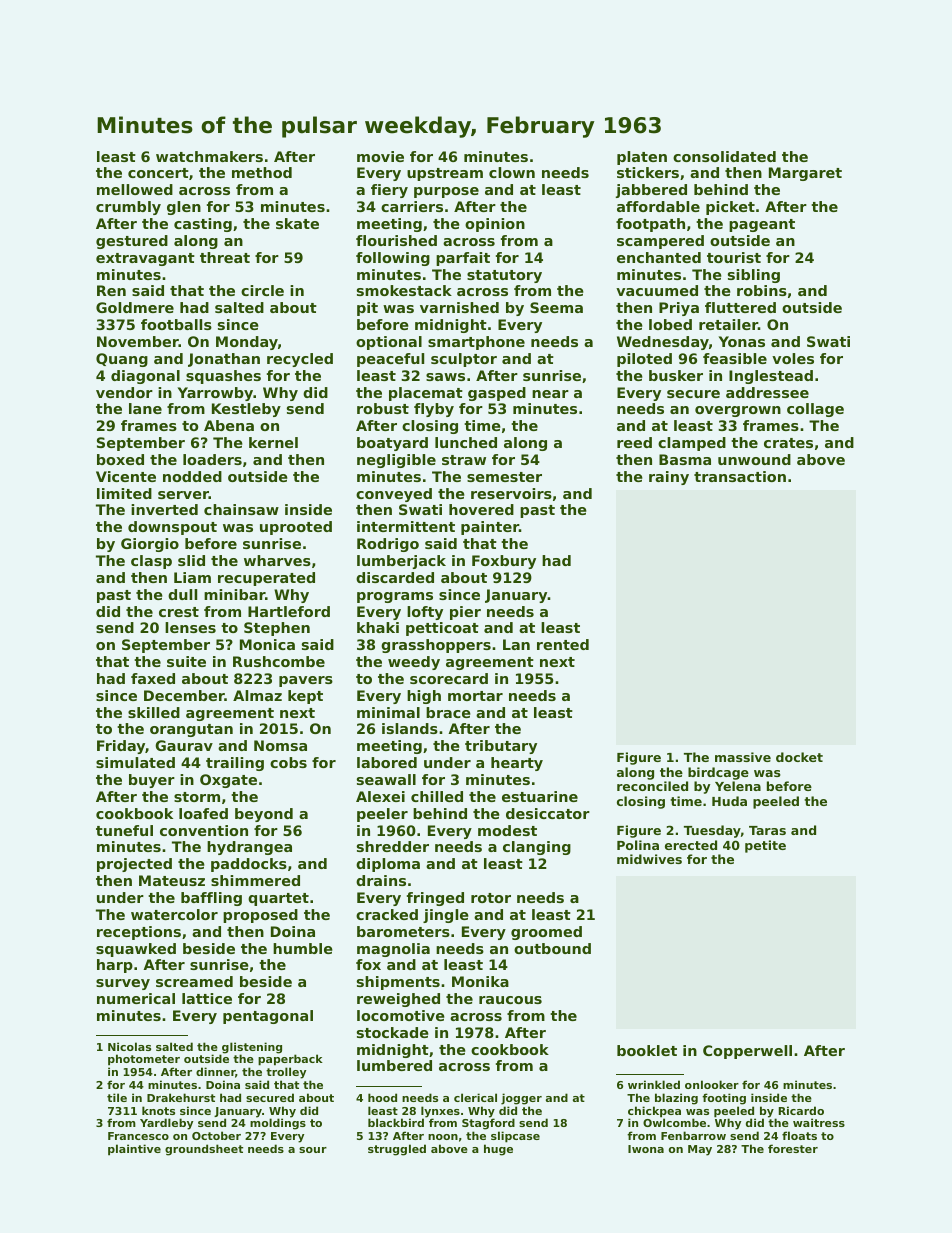  What do you see at coordinates (669, 478) in the document?
I see `rainy` at bounding box center [669, 478].
